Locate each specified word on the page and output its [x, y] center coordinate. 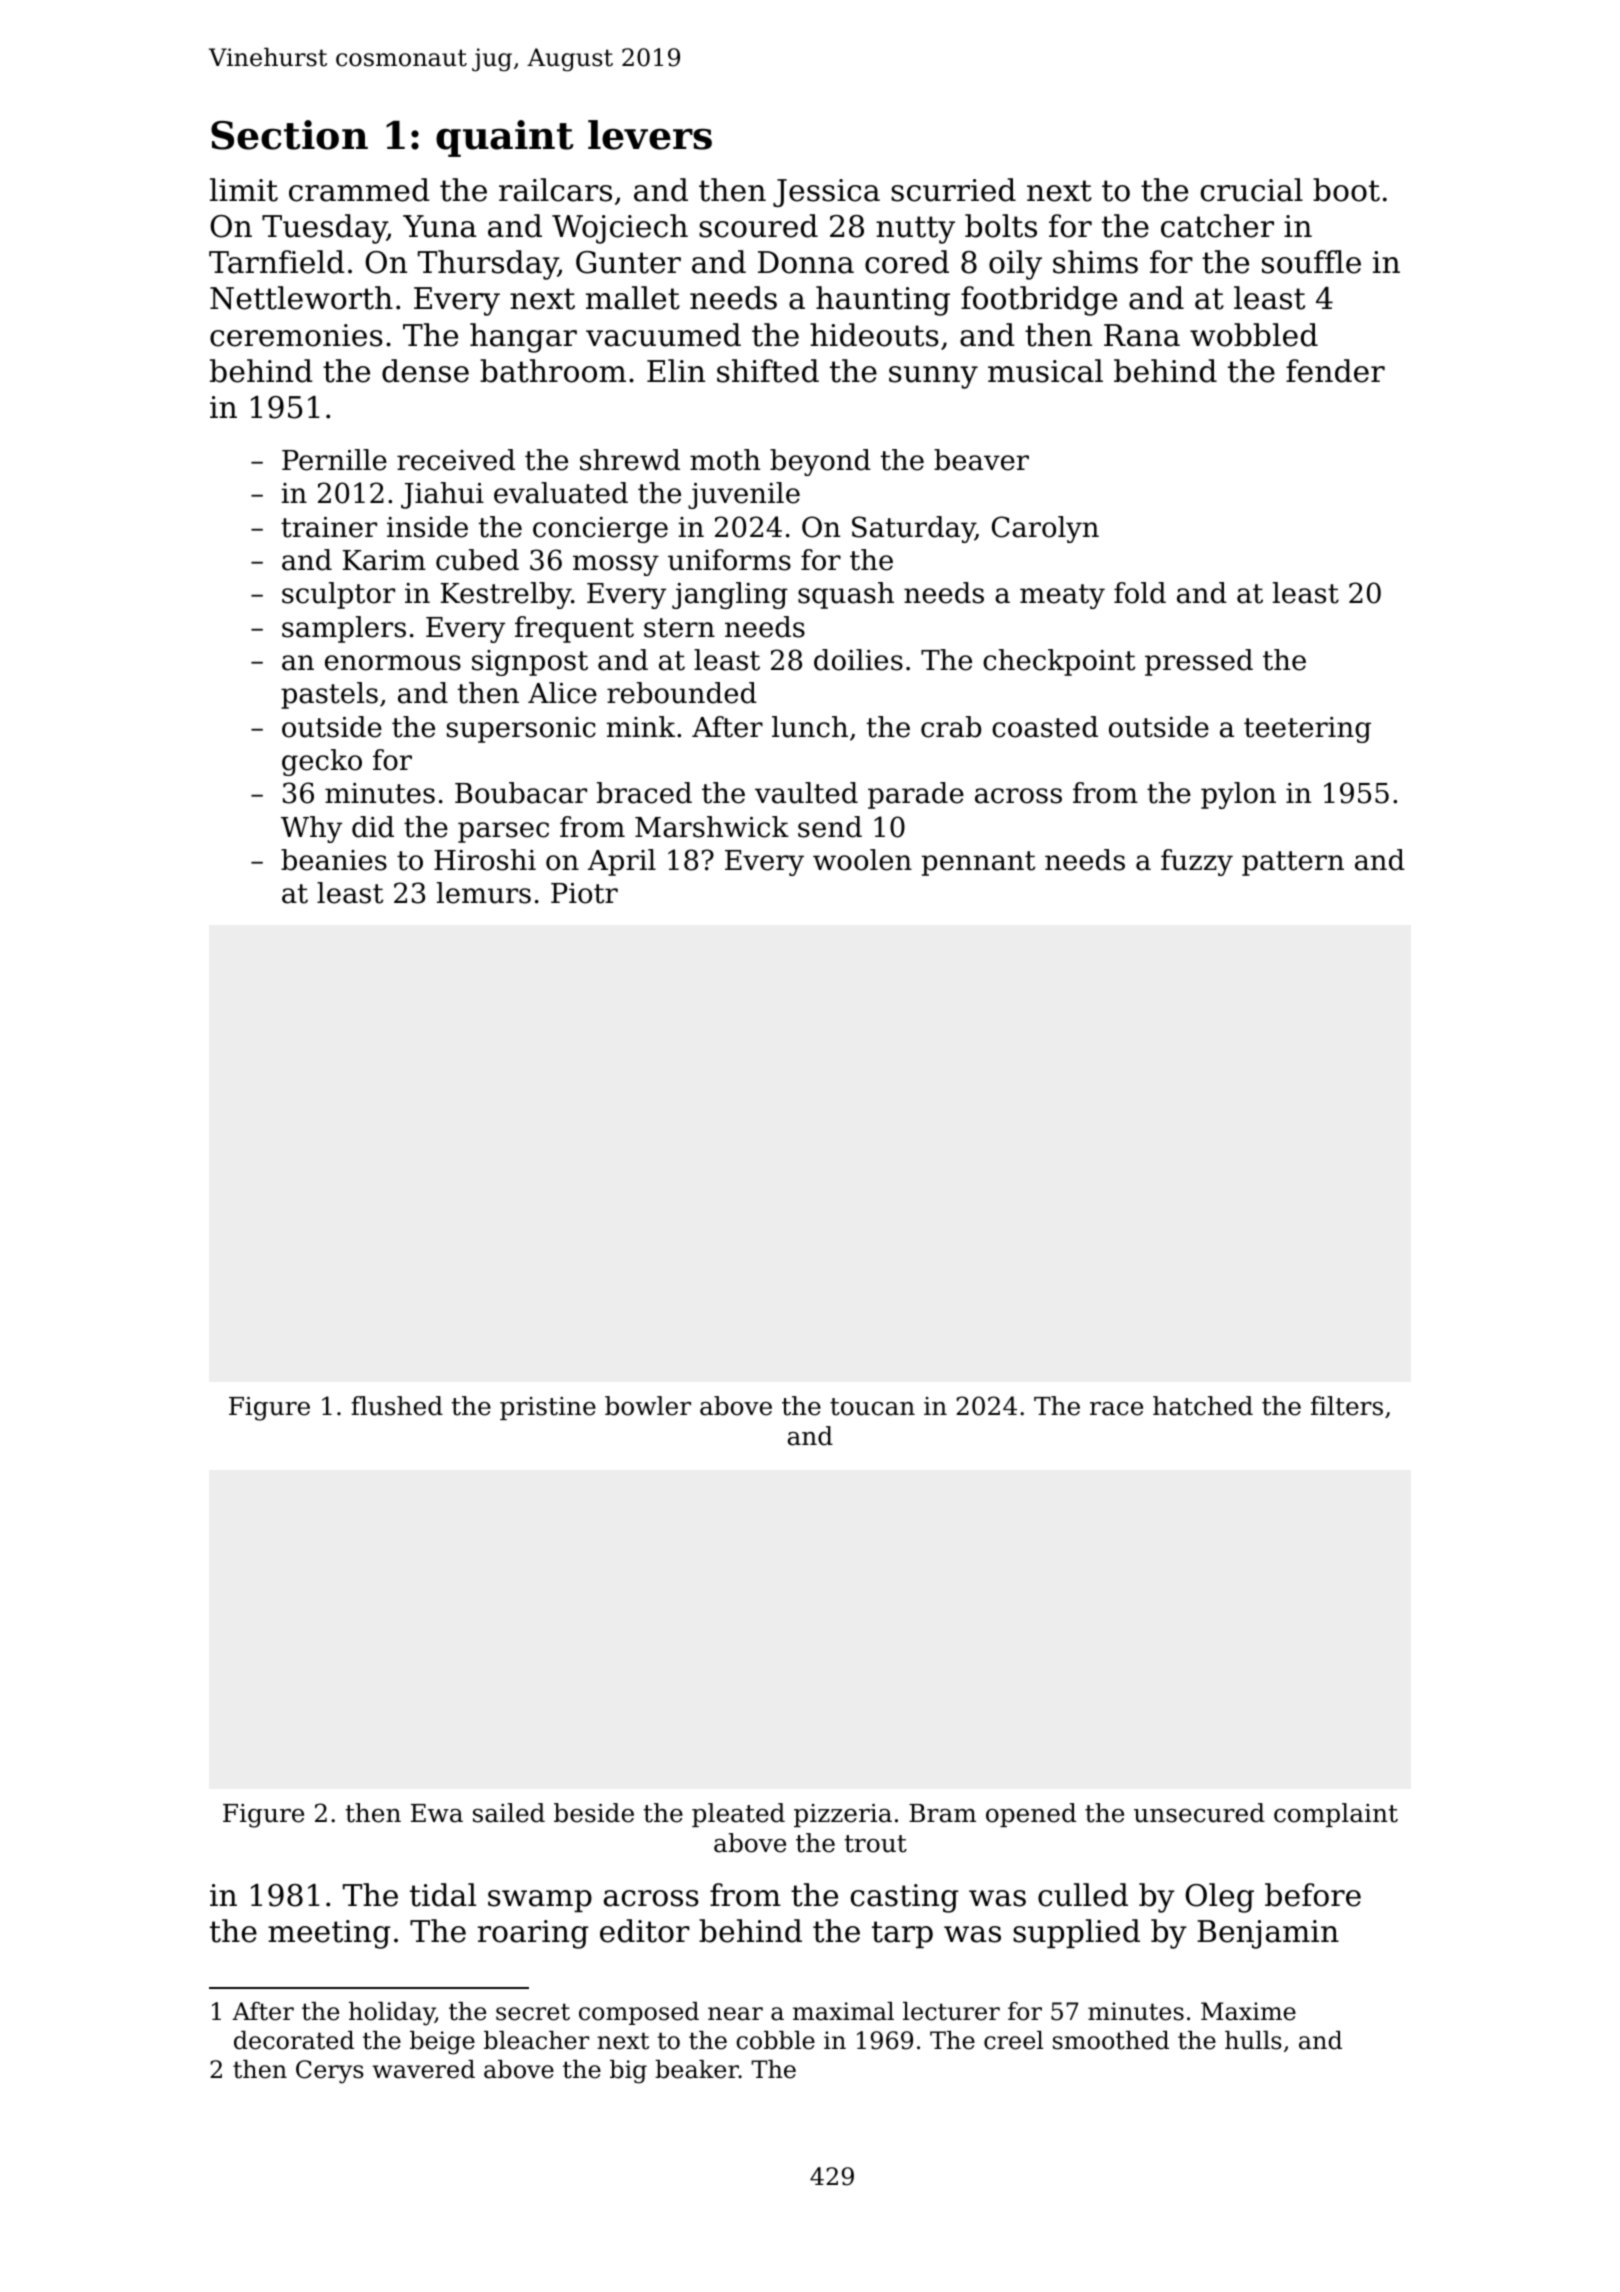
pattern [1293, 863]
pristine [548, 1408]
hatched [1203, 1406]
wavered [423, 2069]
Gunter [628, 262]
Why [311, 829]
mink [640, 726]
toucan [872, 1407]
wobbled [1254, 335]
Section [289, 135]
